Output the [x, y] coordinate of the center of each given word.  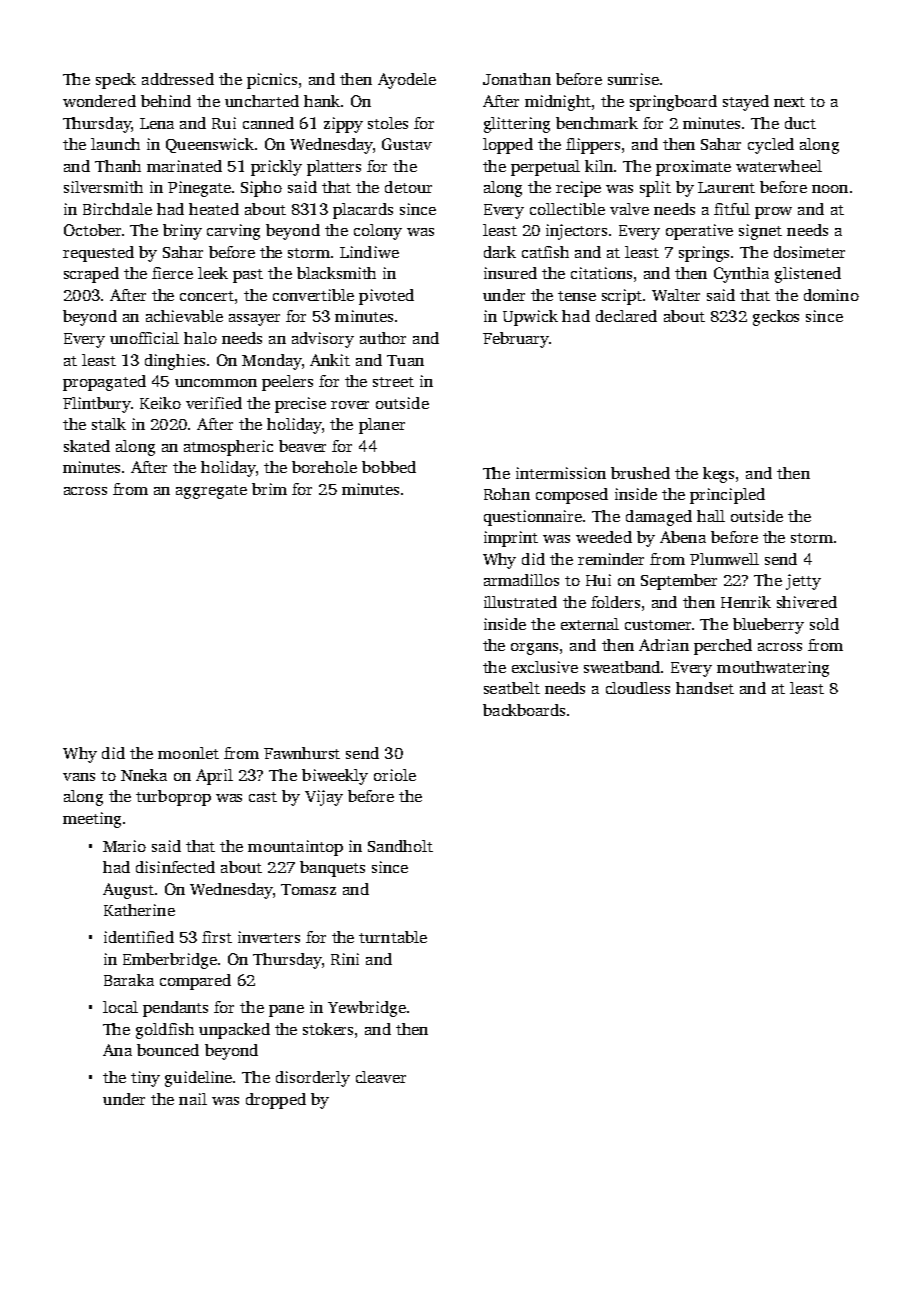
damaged [659, 518]
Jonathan [517, 79]
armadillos [521, 580]
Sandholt [400, 846]
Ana [117, 1050]
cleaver [381, 1077]
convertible [313, 295]
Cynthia [741, 275]
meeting [92, 820]
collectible [567, 209]
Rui [224, 123]
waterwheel [779, 166]
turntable [393, 937]
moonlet [188, 753]
